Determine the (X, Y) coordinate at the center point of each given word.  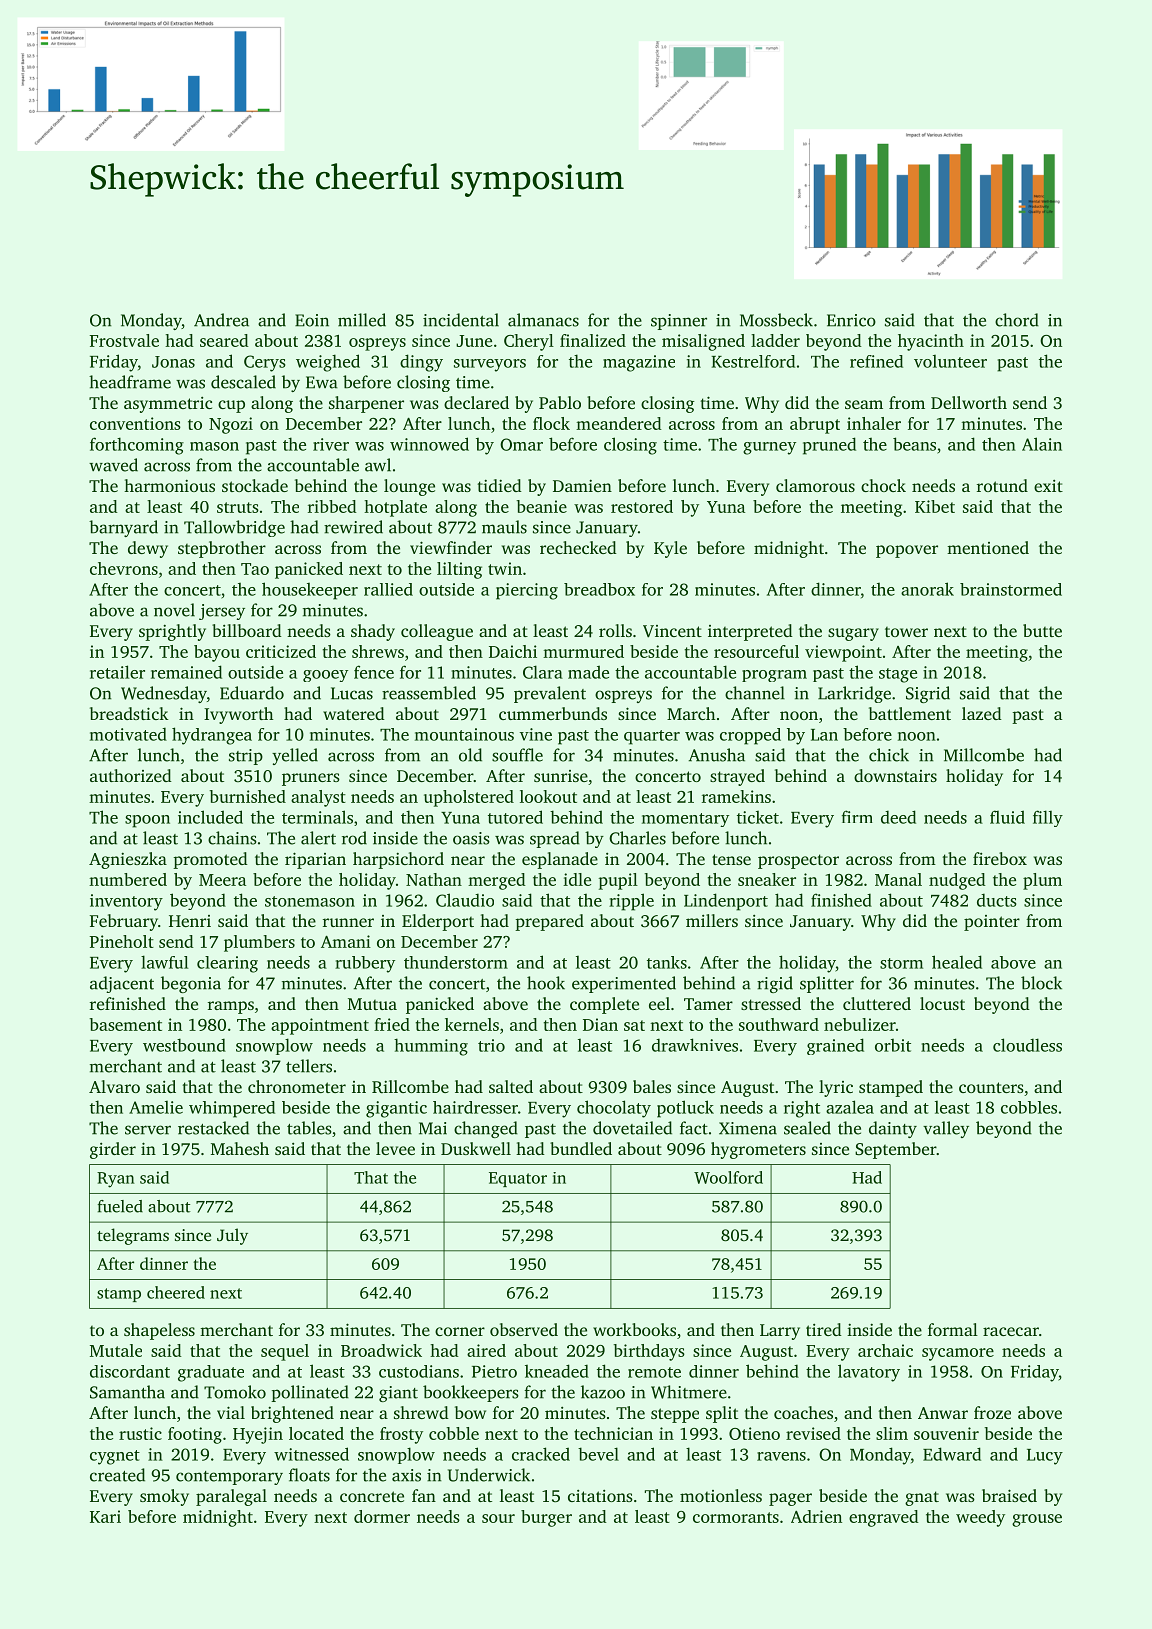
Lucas (352, 693)
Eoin (312, 320)
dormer (382, 1516)
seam (864, 404)
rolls (615, 630)
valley (946, 1129)
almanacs (543, 320)
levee (395, 1148)
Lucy (1045, 1457)
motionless (721, 1495)
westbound (184, 1045)
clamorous (815, 485)
